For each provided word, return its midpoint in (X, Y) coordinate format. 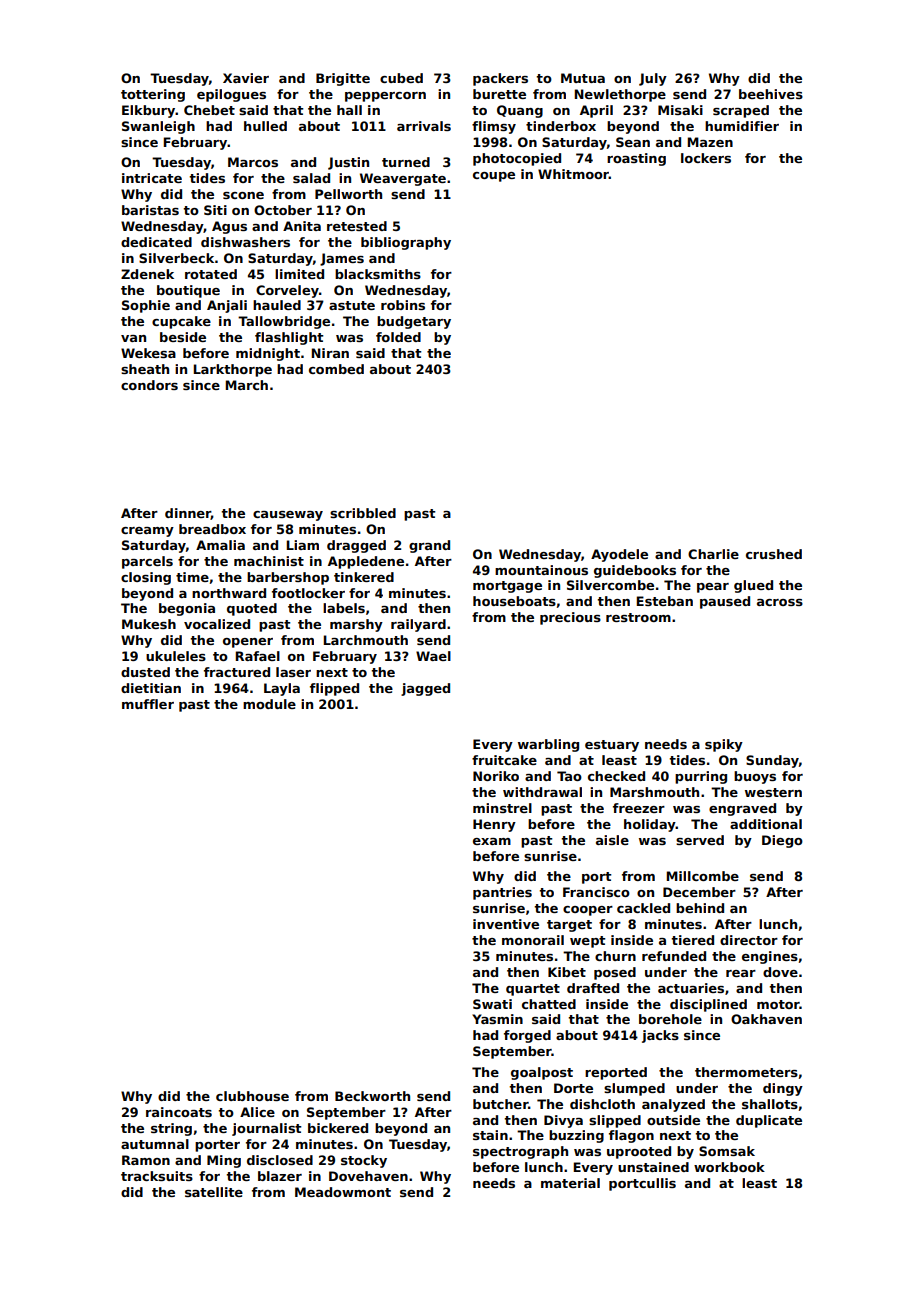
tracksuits (157, 1176)
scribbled (363, 513)
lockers (706, 158)
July (653, 79)
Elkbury (149, 111)
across (780, 602)
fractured (237, 672)
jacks (660, 1036)
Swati (492, 1004)
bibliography (406, 243)
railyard (418, 625)
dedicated (156, 242)
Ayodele (619, 555)
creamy (147, 532)
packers (500, 79)
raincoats (179, 1112)
